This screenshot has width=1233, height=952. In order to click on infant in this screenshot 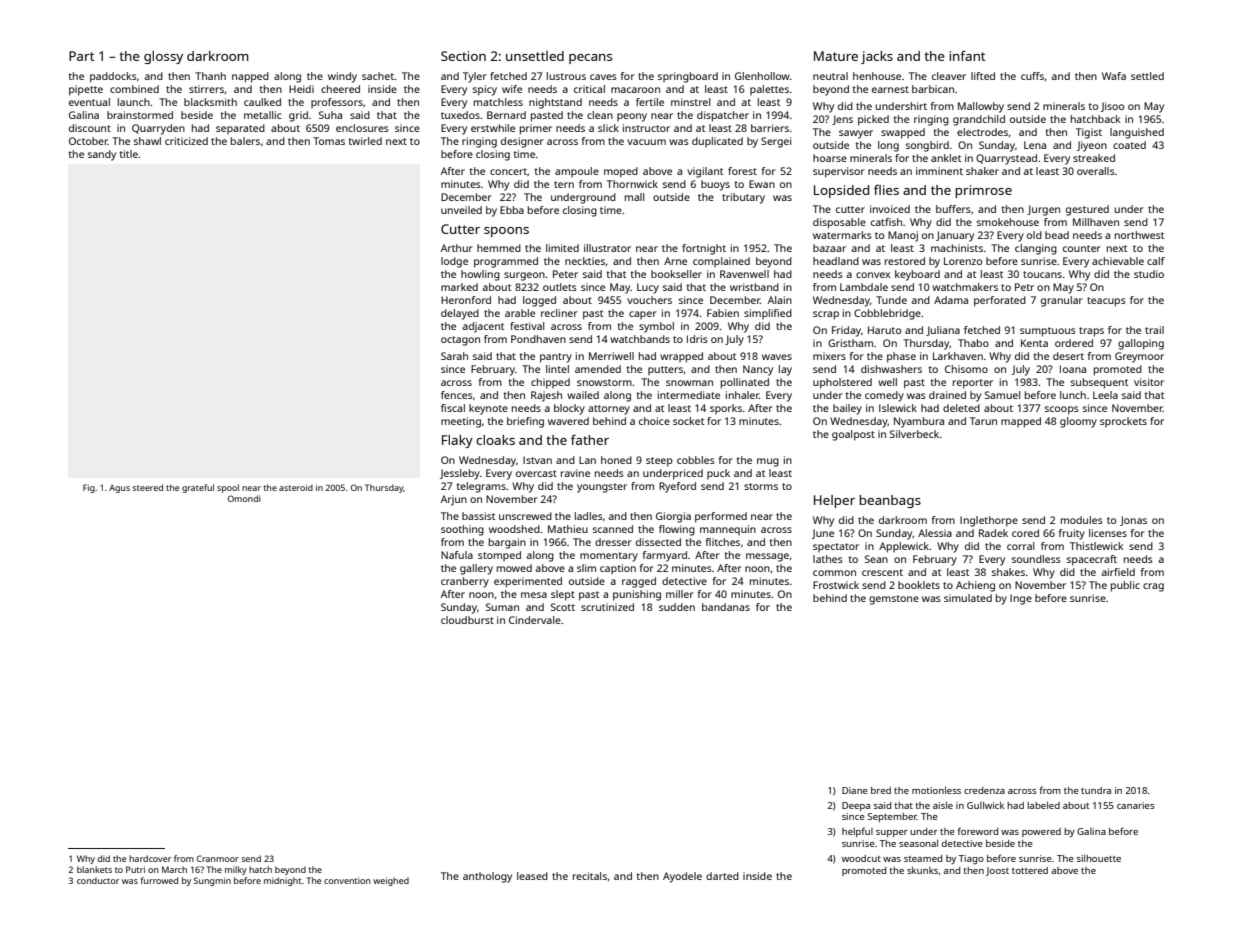, I will do `click(967, 55)`.
